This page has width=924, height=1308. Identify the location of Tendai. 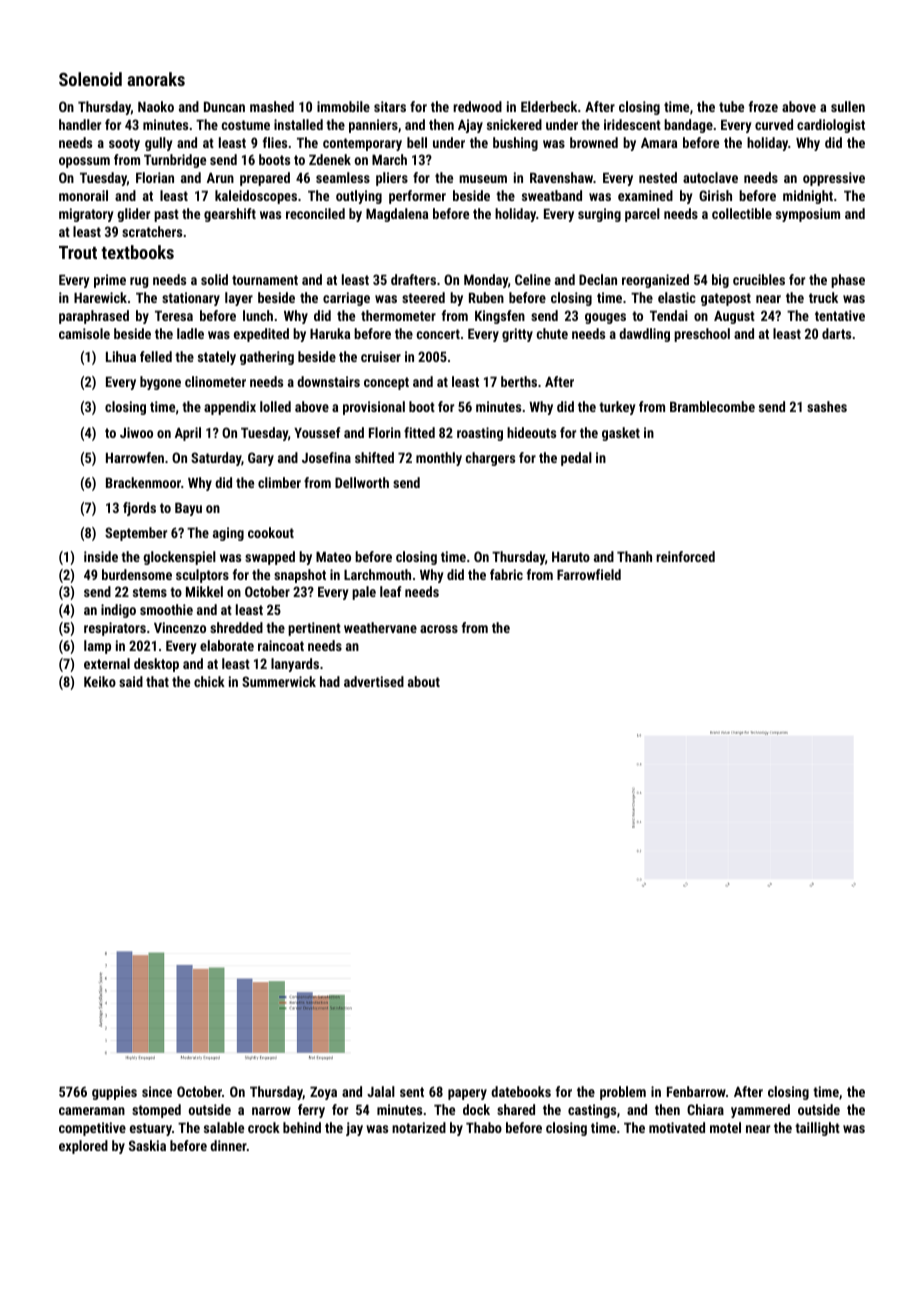
(669, 315).
